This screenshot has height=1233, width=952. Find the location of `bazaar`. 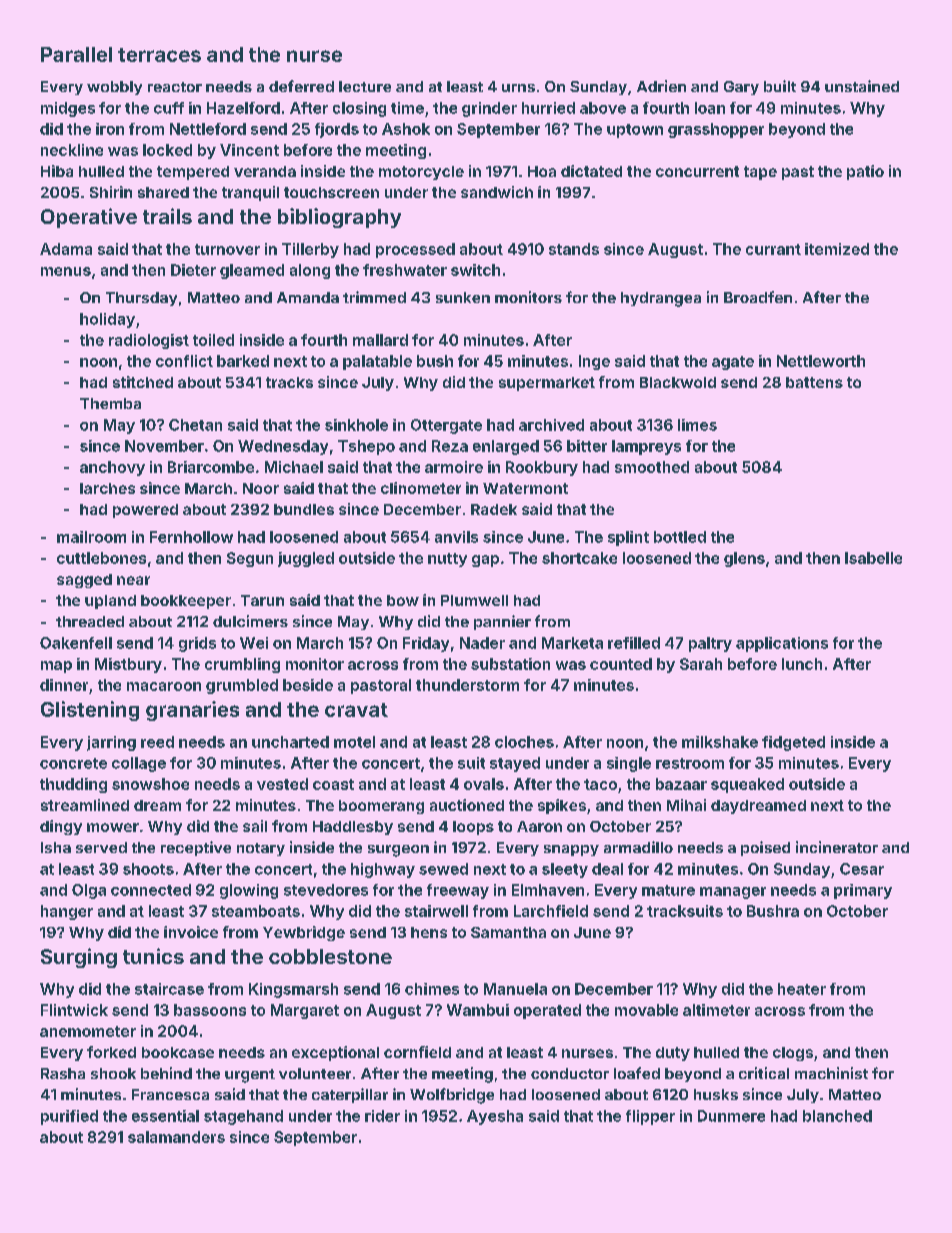

bazaar is located at coordinates (681, 784).
